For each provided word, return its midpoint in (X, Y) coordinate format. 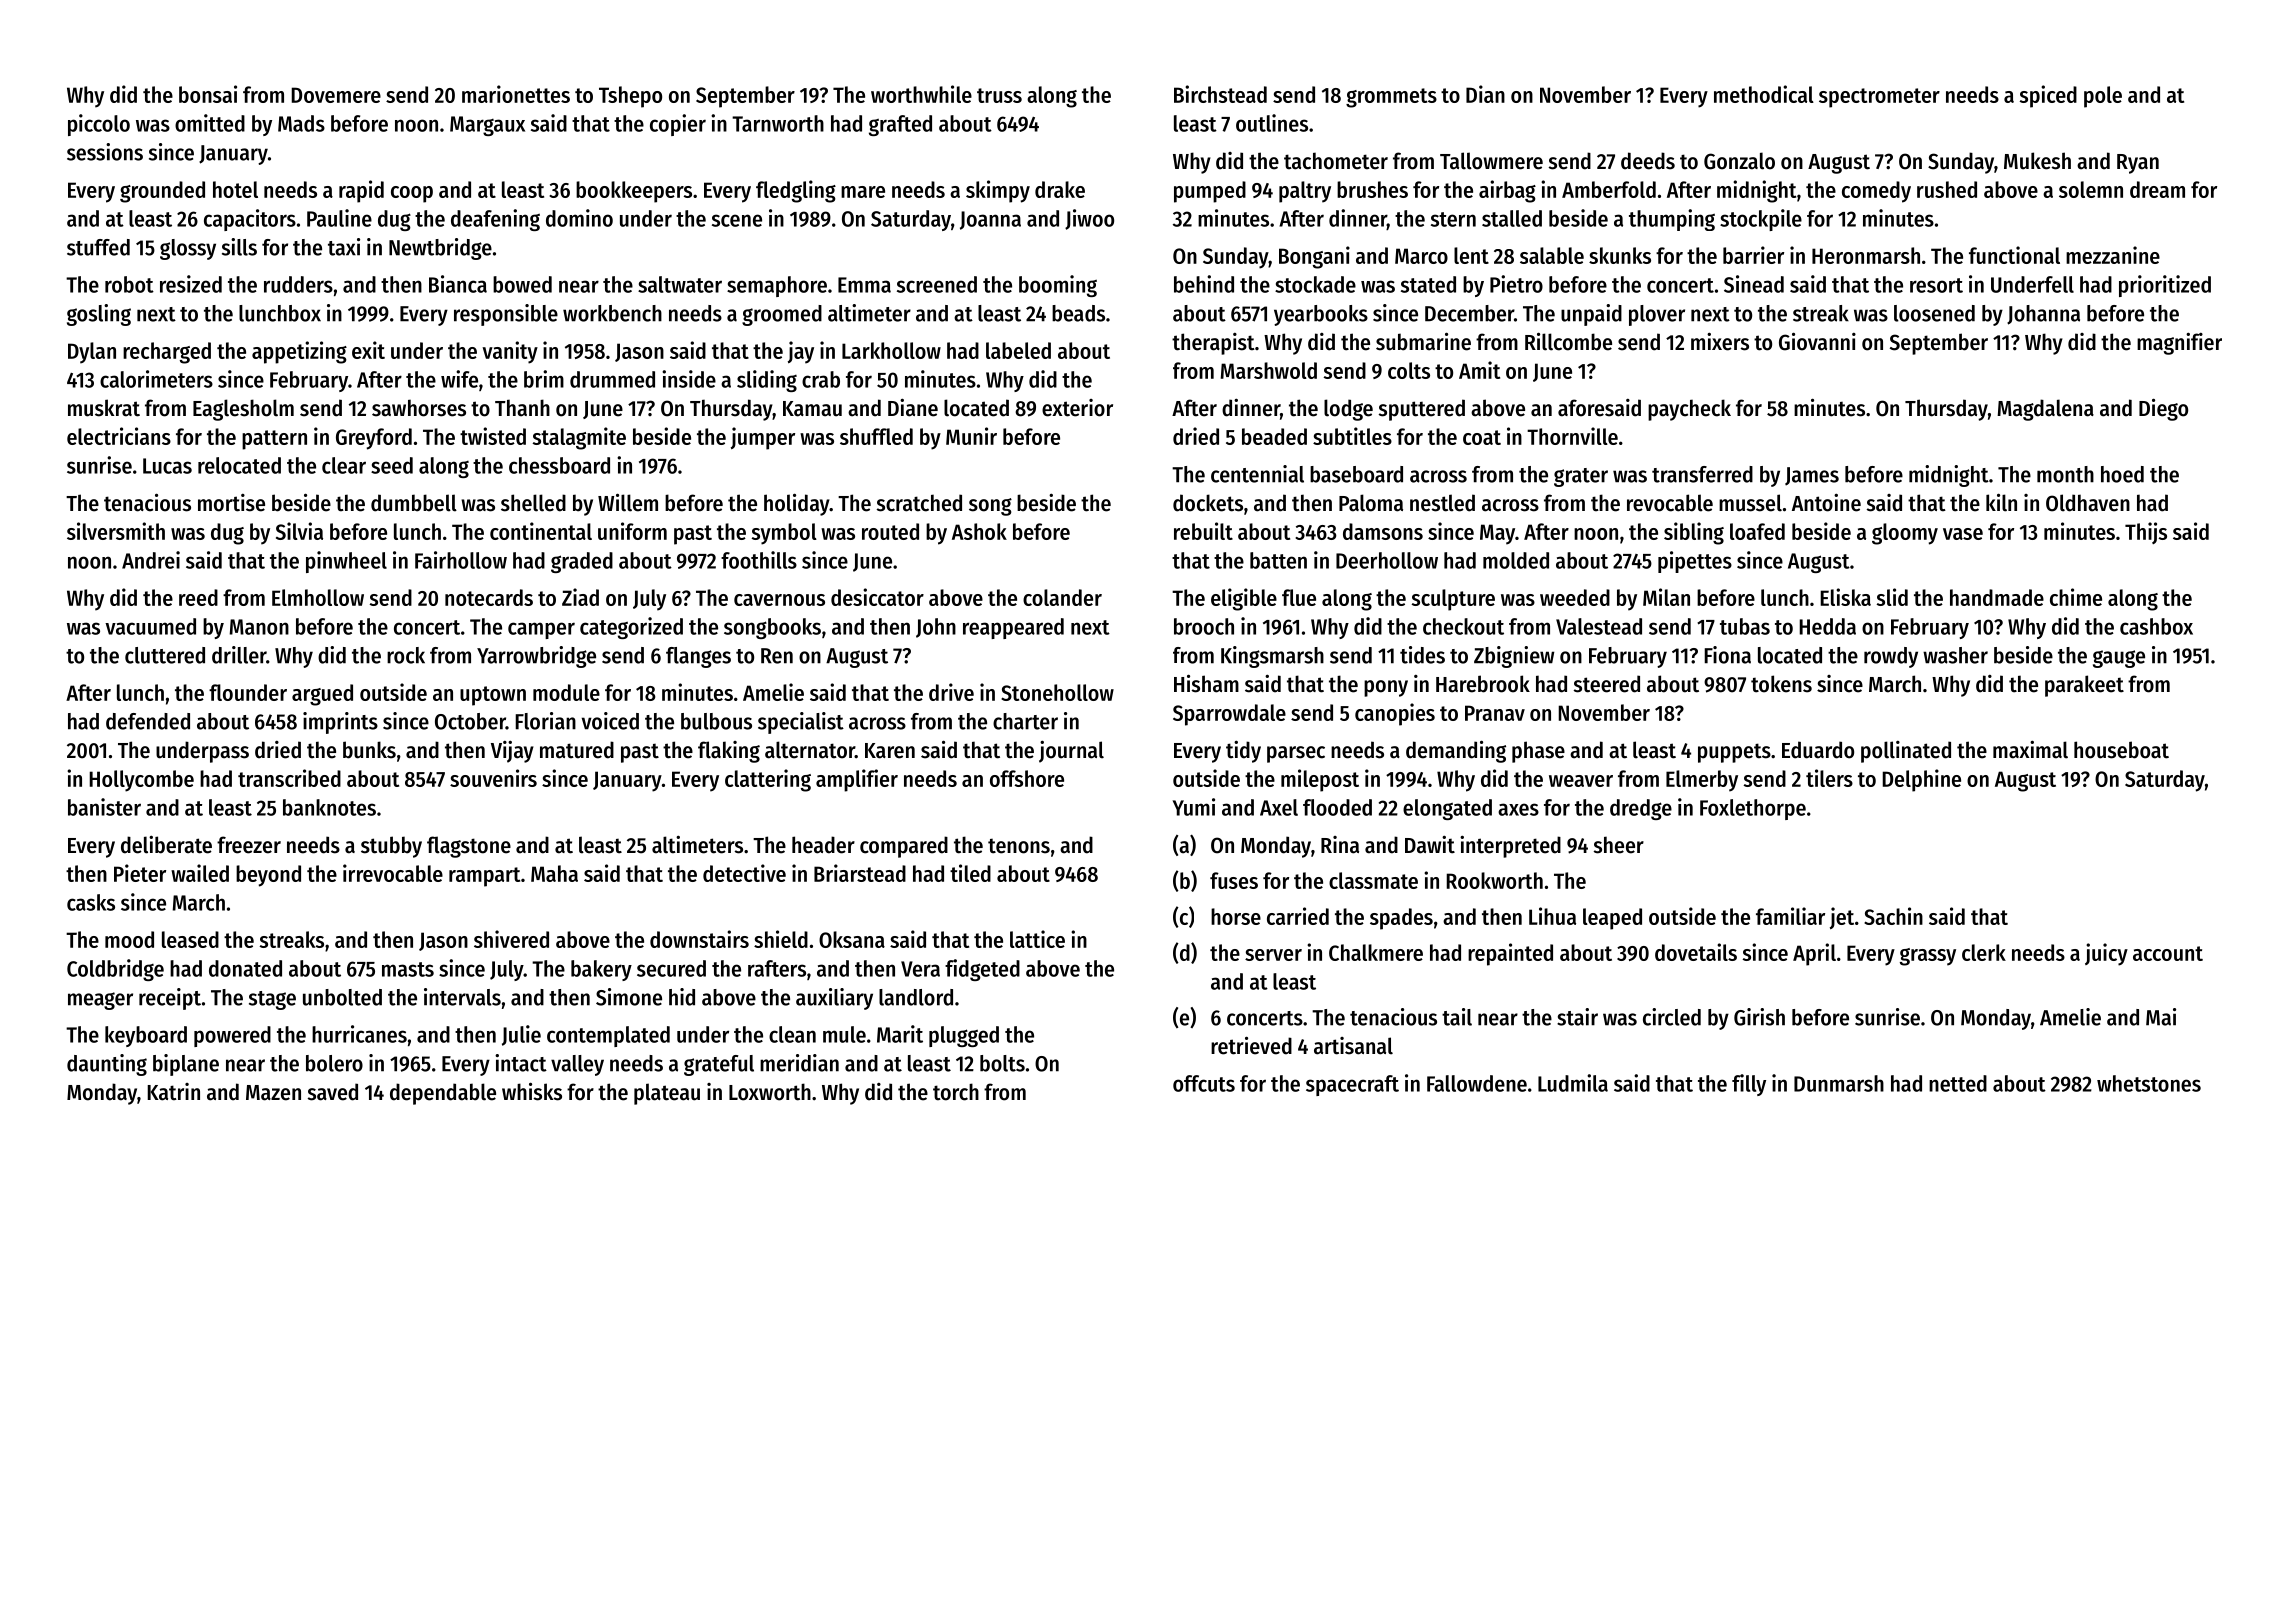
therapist (1213, 344)
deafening (495, 220)
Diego (2163, 409)
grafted (900, 125)
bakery (601, 970)
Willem (628, 502)
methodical (1764, 94)
